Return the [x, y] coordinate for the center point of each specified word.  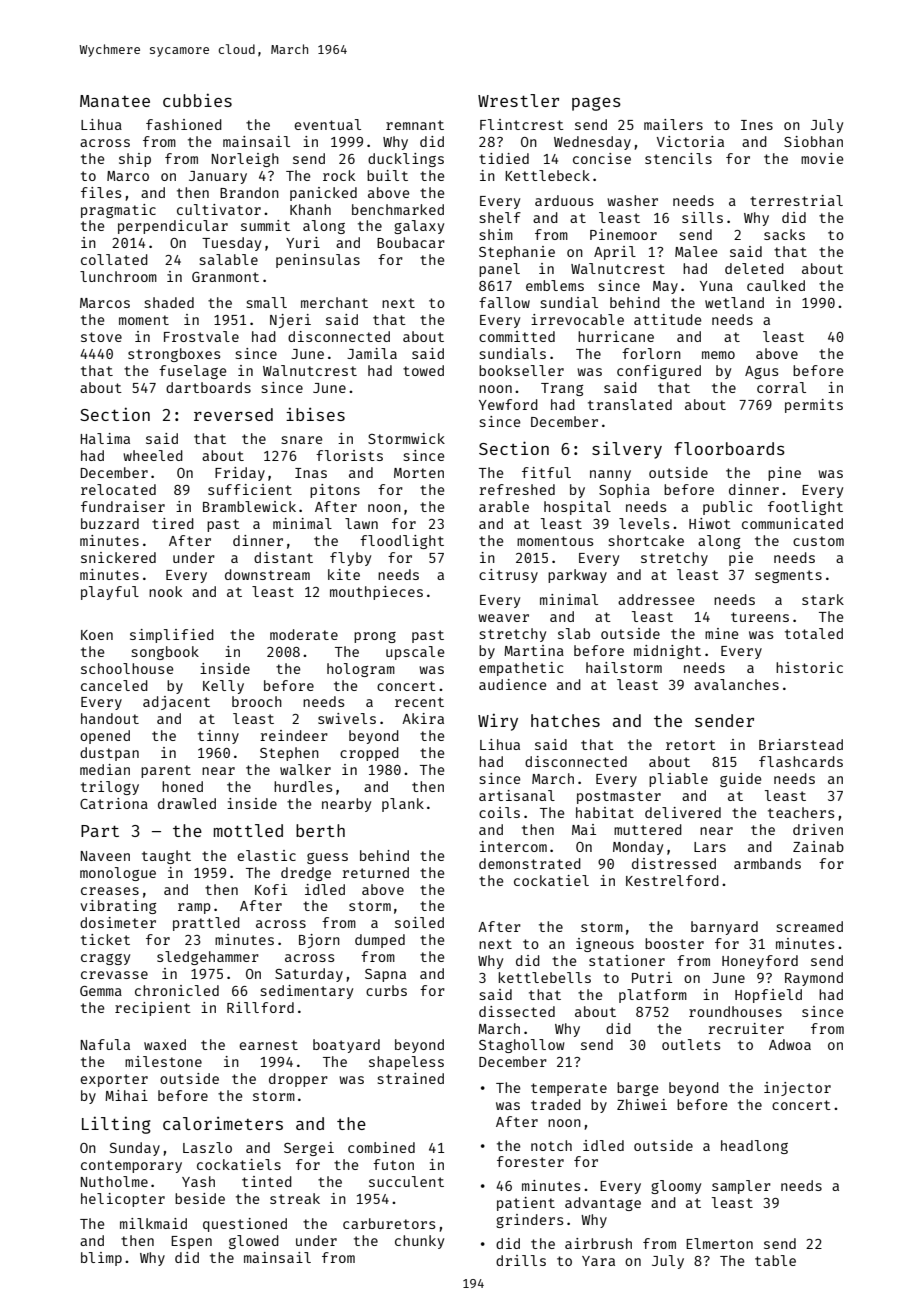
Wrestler [518, 100]
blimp [101, 1259]
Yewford [508, 404]
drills [521, 1260]
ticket [105, 939]
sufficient [250, 489]
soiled [419, 922]
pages [596, 104]
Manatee [115, 101]
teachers [801, 812]
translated [630, 404]
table [775, 1260]
